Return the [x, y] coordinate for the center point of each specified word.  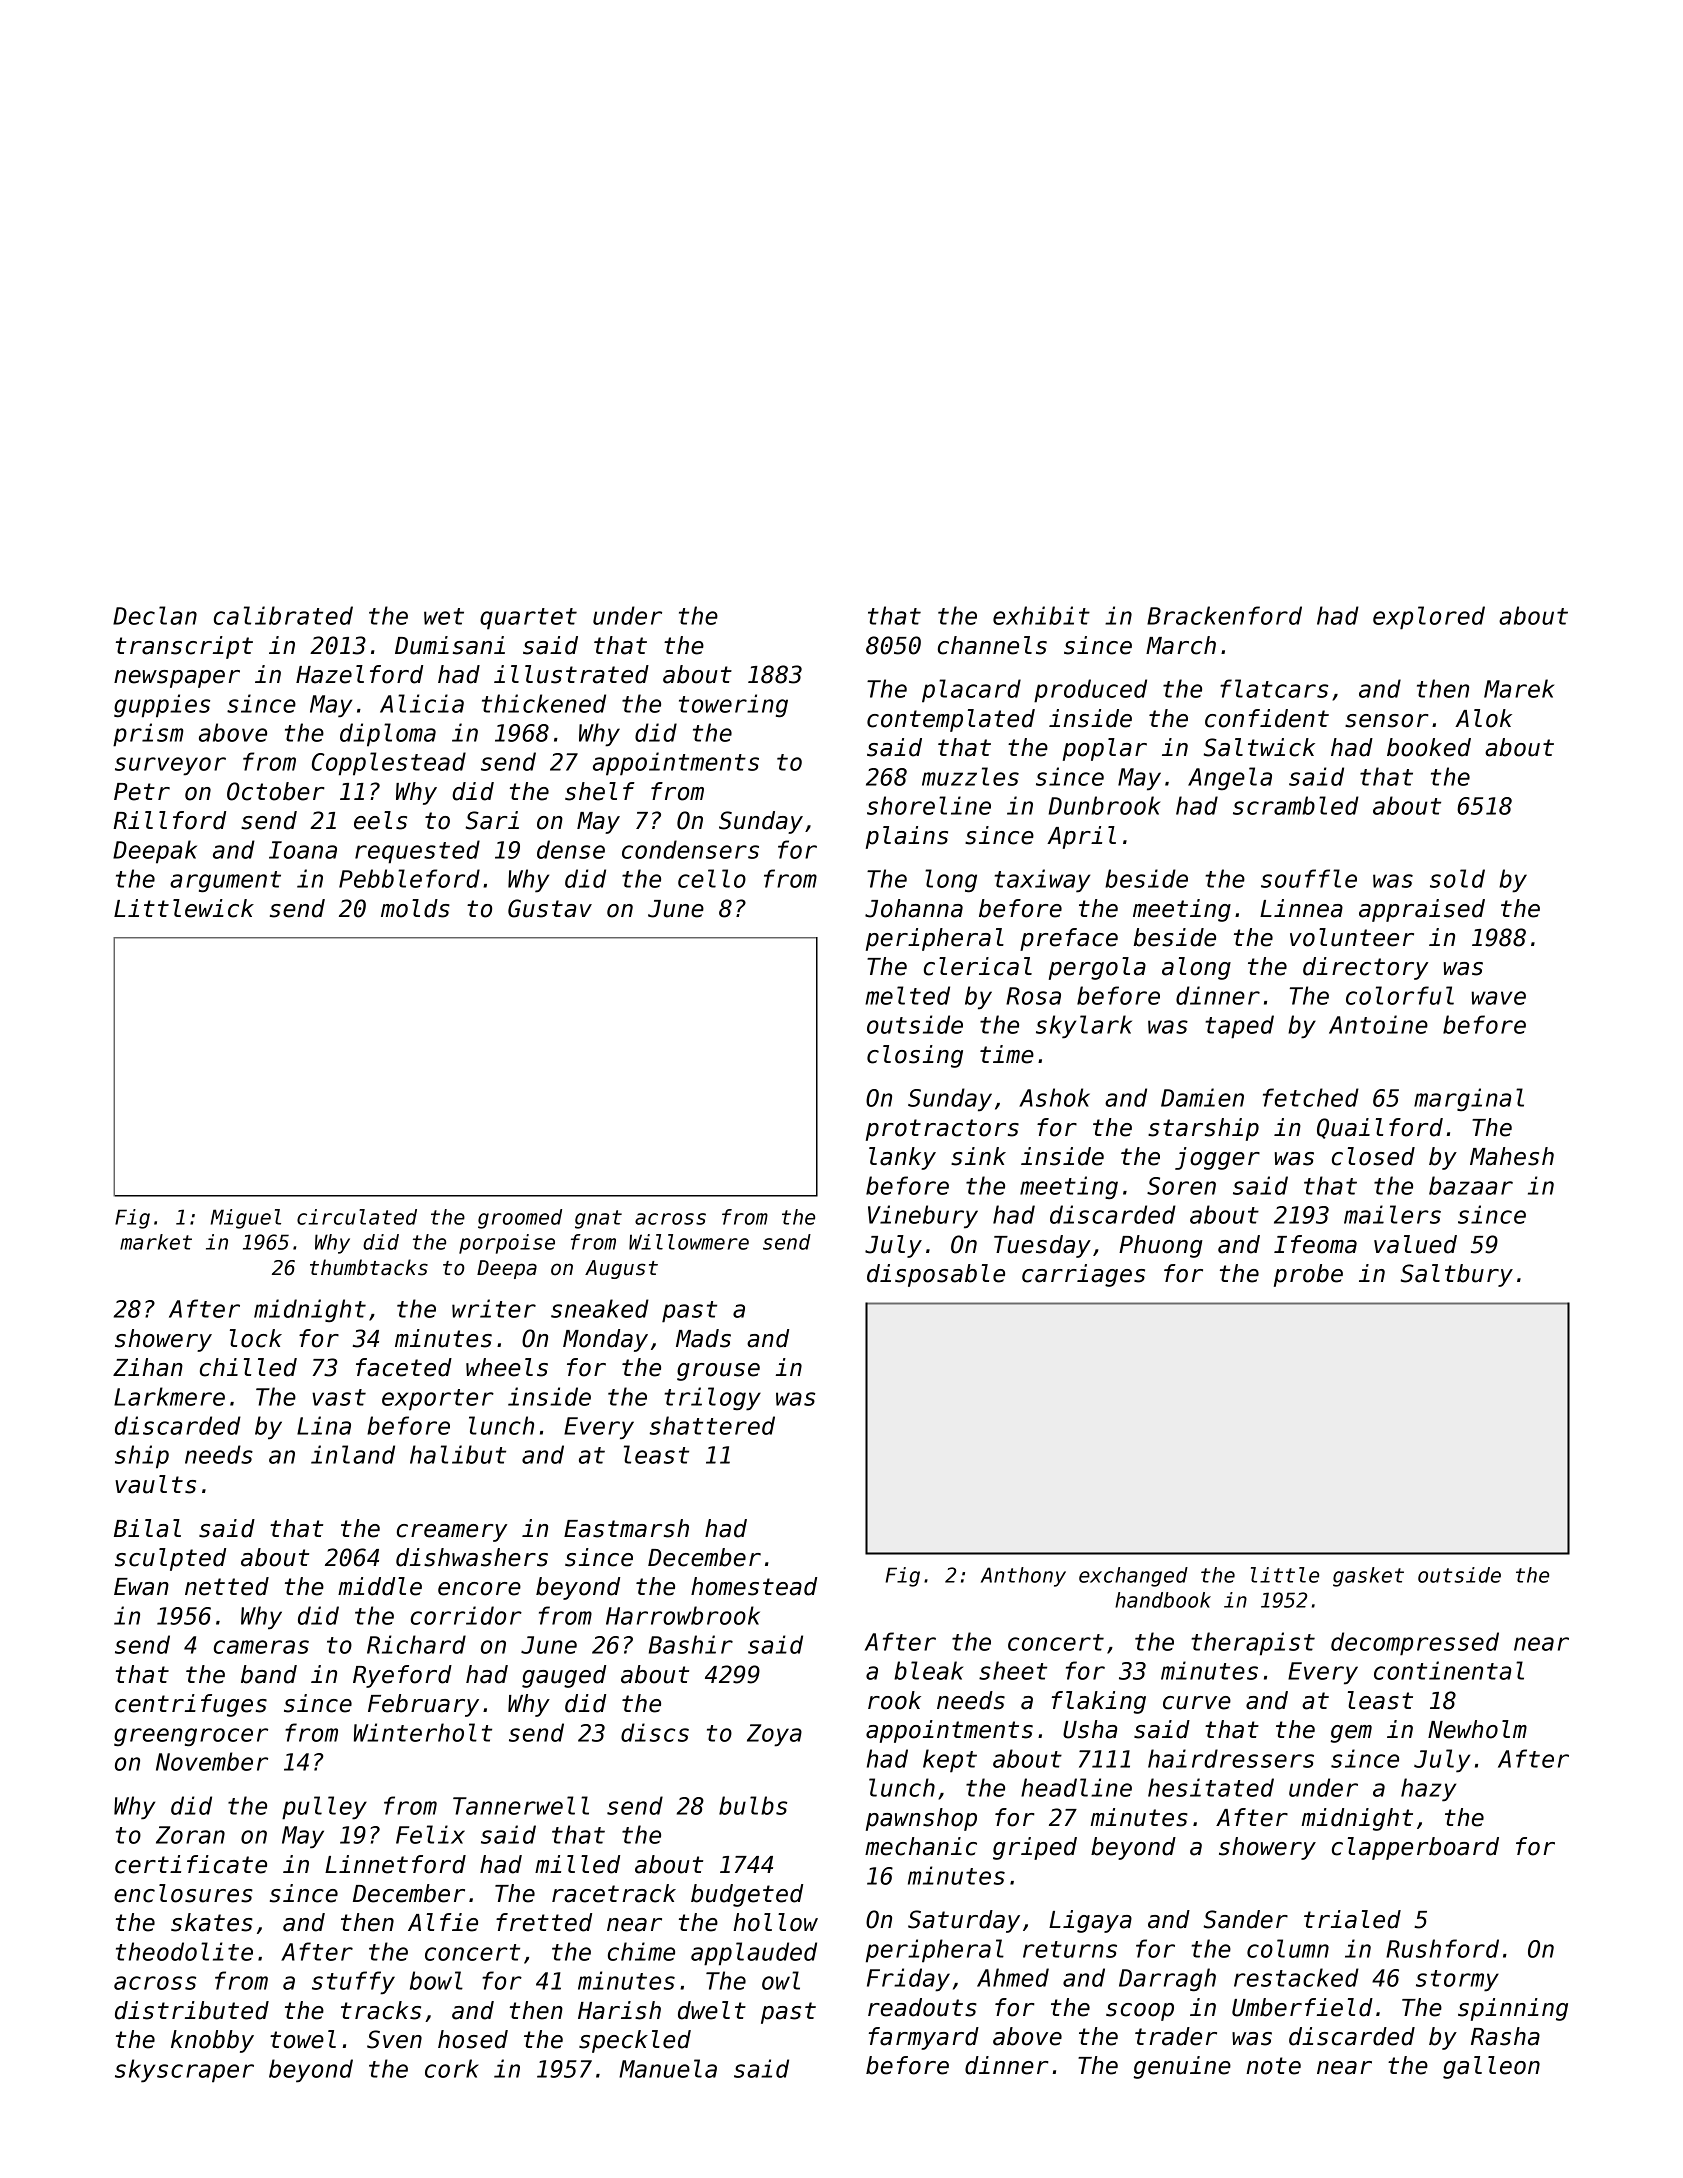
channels [992, 645]
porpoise [507, 1244]
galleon [1491, 2067]
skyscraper [184, 2071]
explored [1429, 618]
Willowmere [689, 1242]
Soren [1181, 1186]
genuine [1182, 2067]
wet [444, 616]
